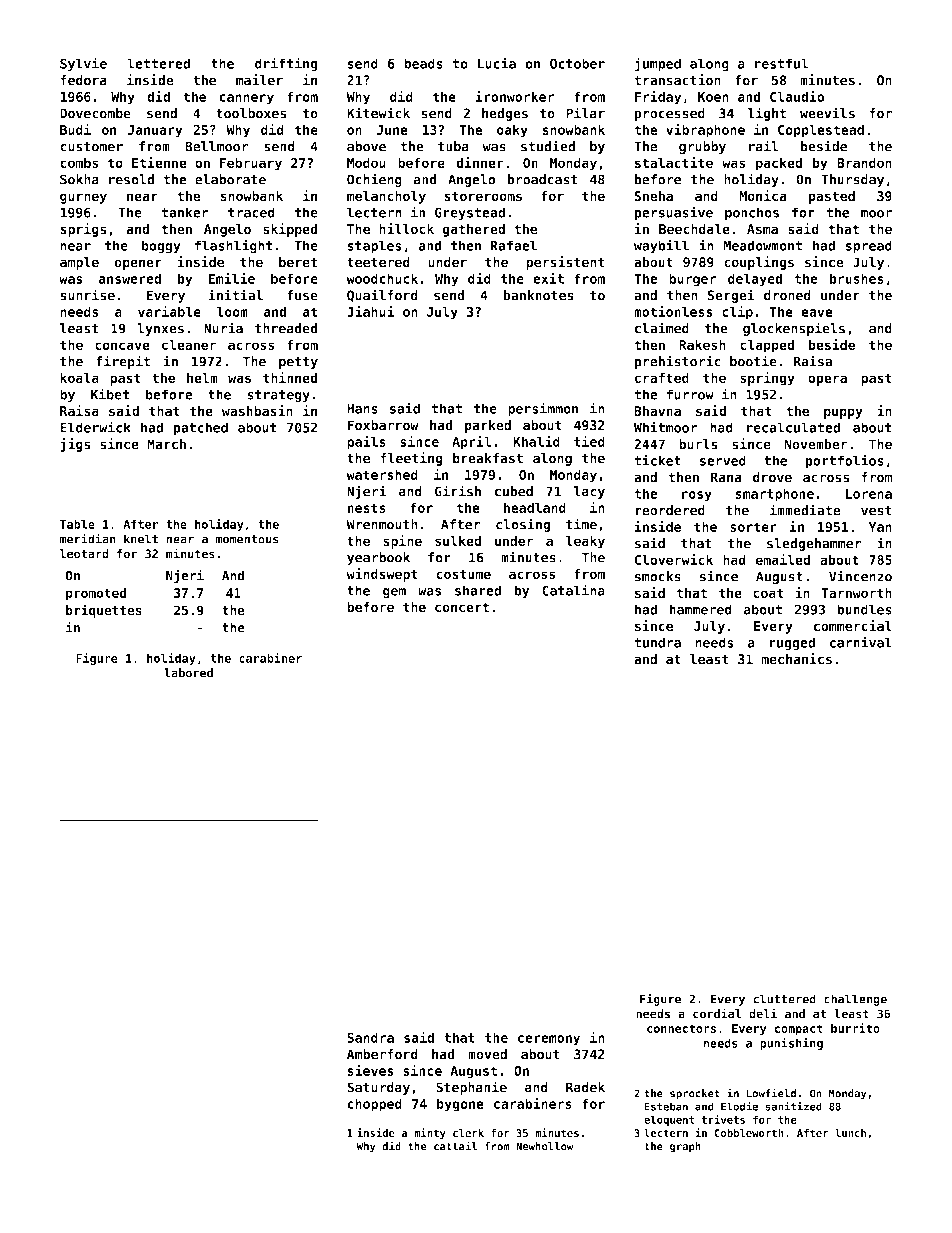 The width and height of the image is (952, 1233). Describe the element at coordinates (188, 673) in the image. I see `labored` at that location.
